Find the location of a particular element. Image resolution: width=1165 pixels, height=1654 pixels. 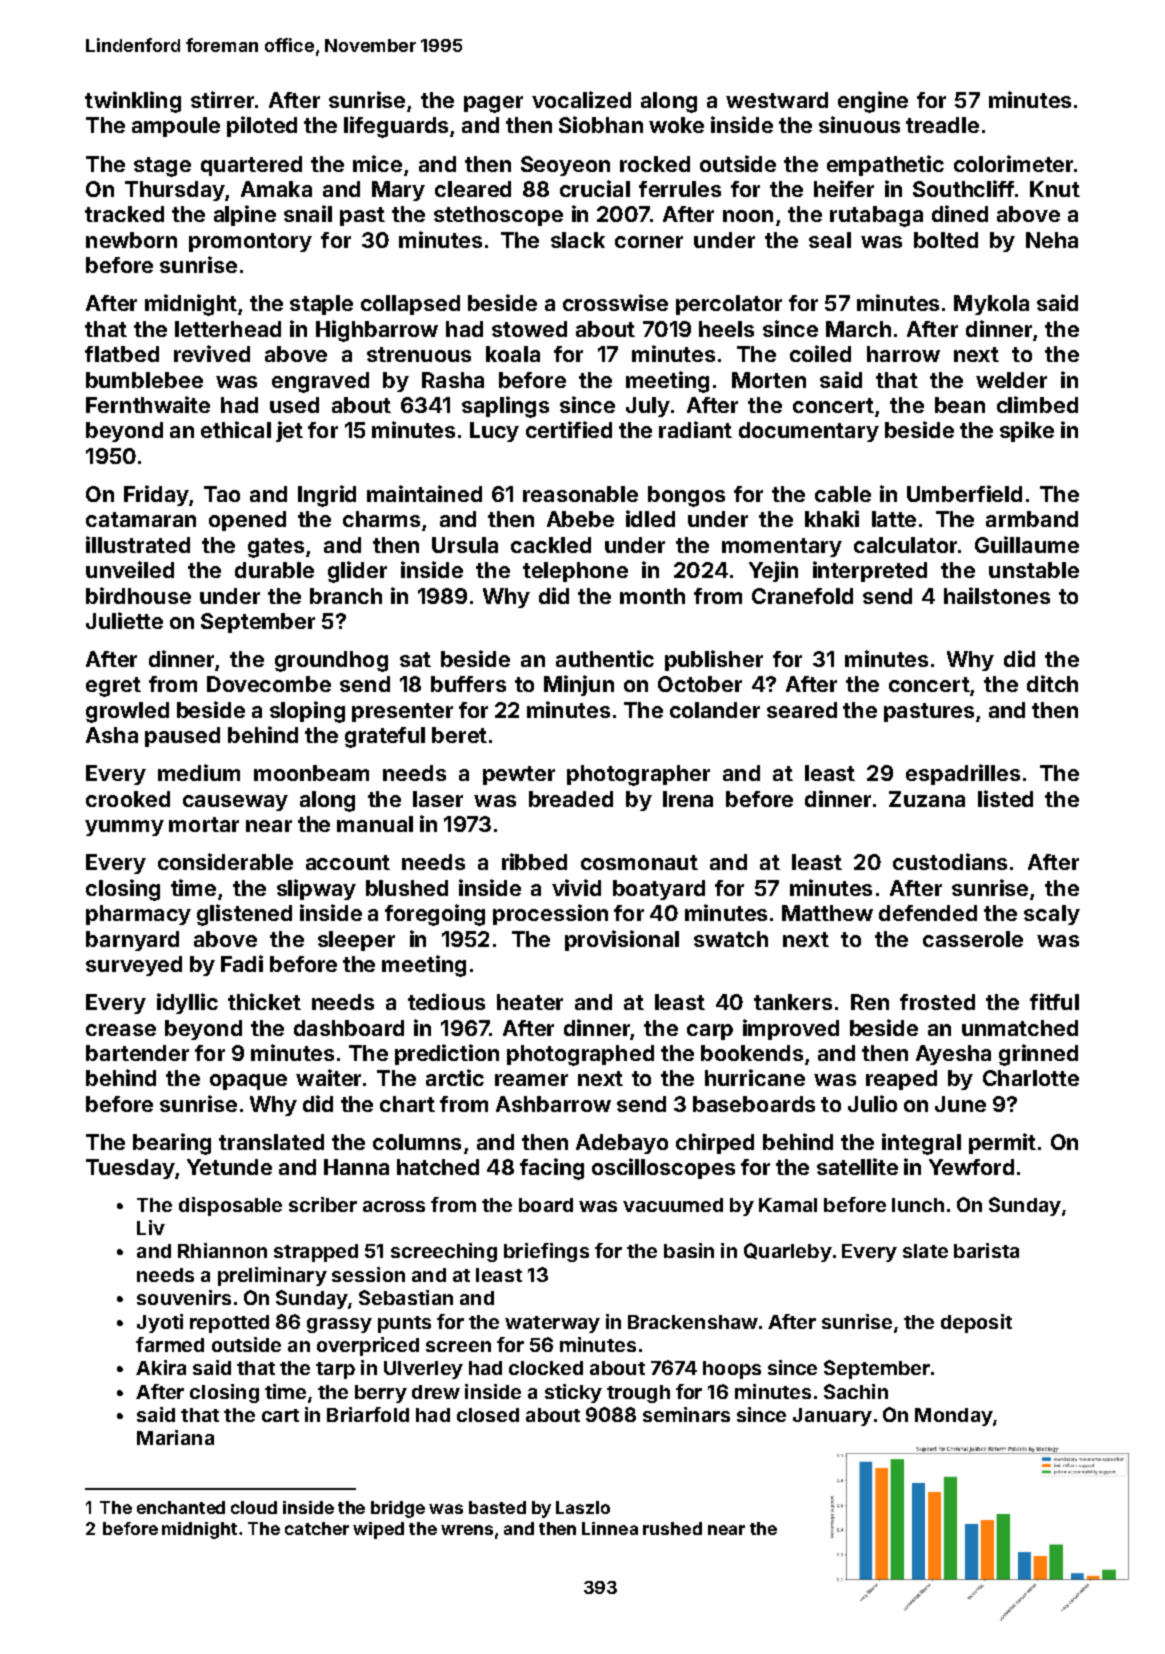

Brackenshaw is located at coordinates (693, 1322).
